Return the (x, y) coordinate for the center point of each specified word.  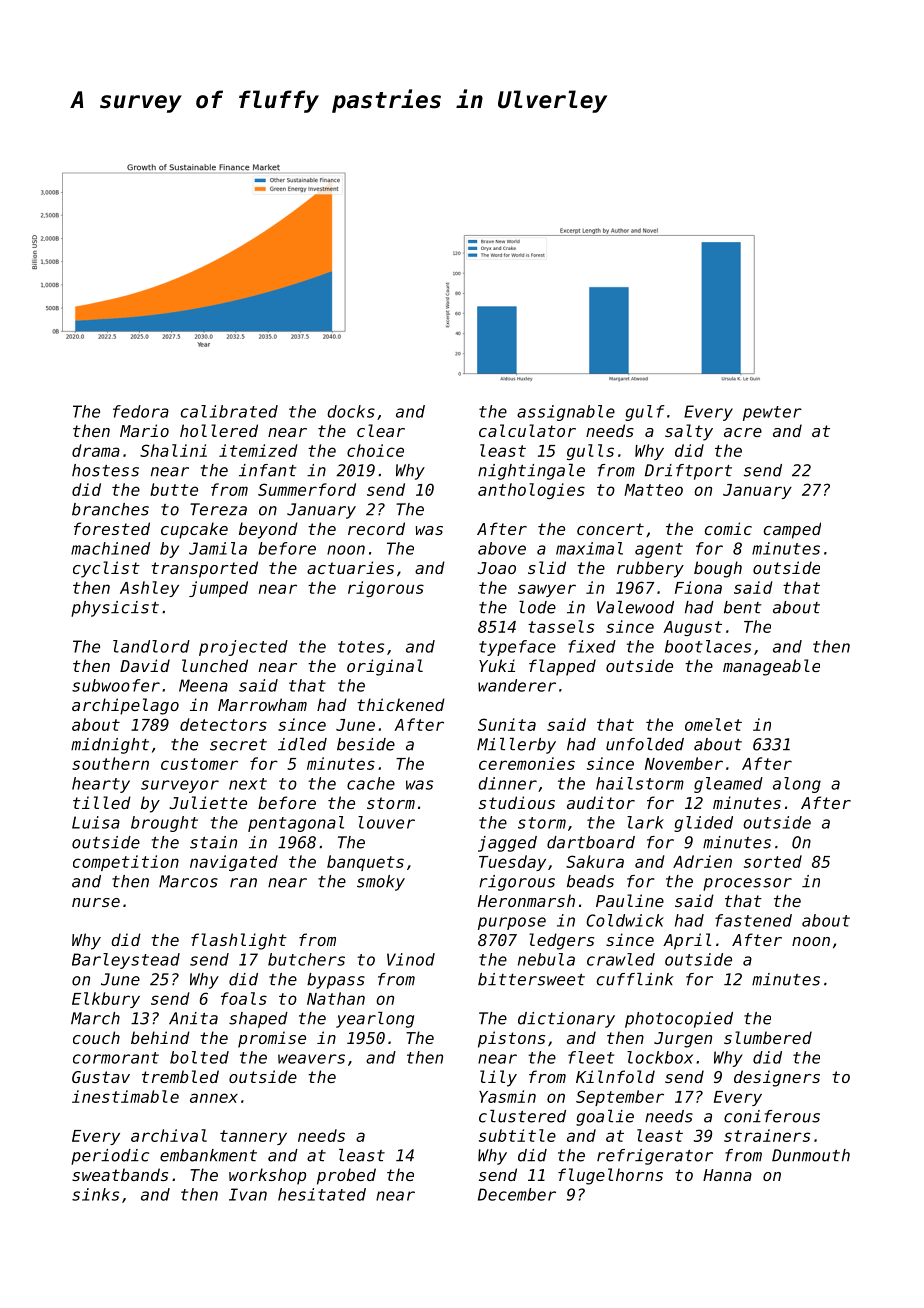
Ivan (248, 1194)
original (385, 667)
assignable (566, 413)
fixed (592, 646)
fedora (141, 411)
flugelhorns (610, 1176)
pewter (772, 413)
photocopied (679, 1020)
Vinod (411, 959)
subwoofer (116, 685)
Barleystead (126, 961)
